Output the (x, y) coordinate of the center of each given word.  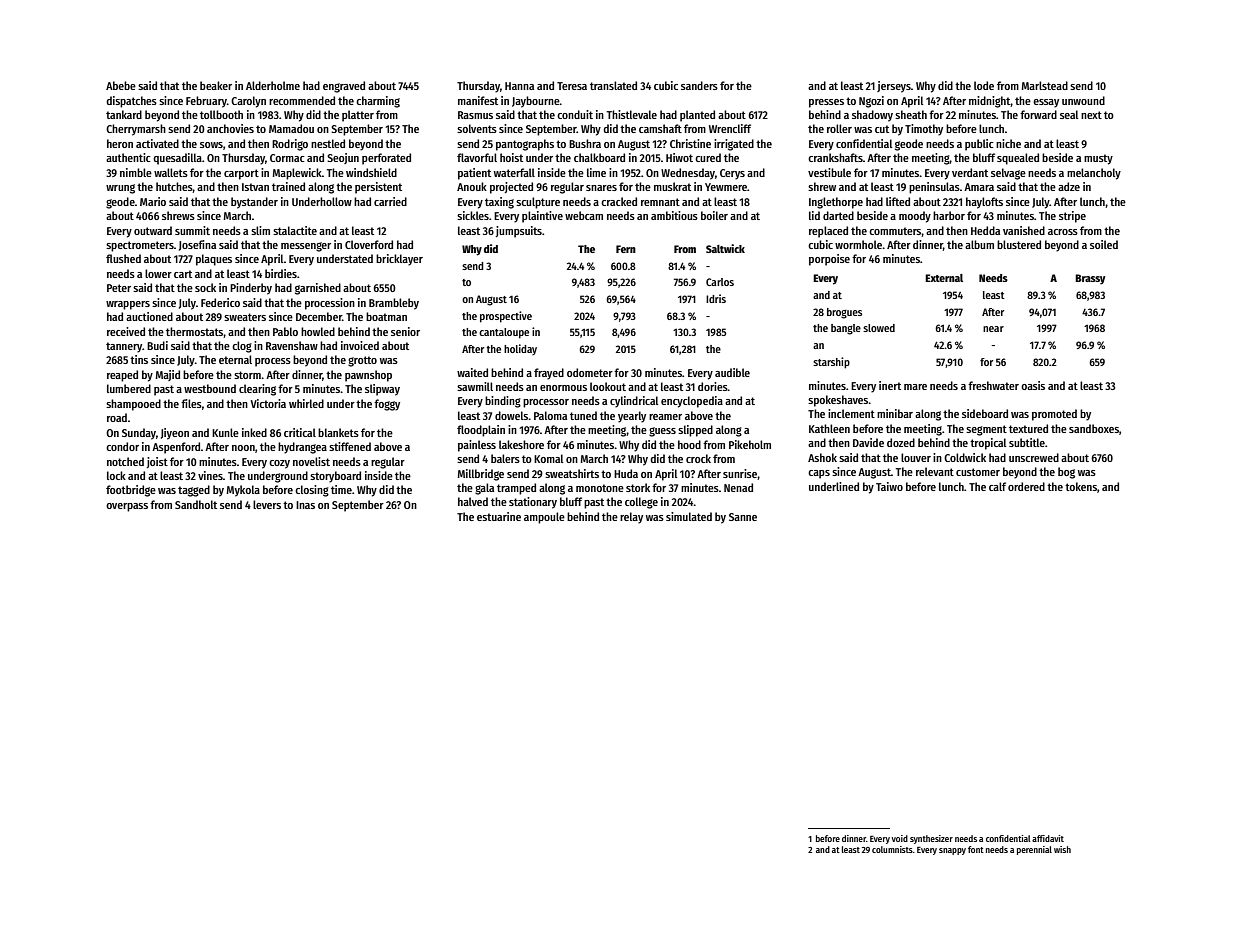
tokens (1081, 486)
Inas (305, 505)
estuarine (499, 516)
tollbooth (221, 114)
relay (631, 518)
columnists (892, 849)
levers (267, 504)
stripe (1072, 217)
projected (511, 188)
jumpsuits (519, 232)
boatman (386, 316)
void (900, 838)
